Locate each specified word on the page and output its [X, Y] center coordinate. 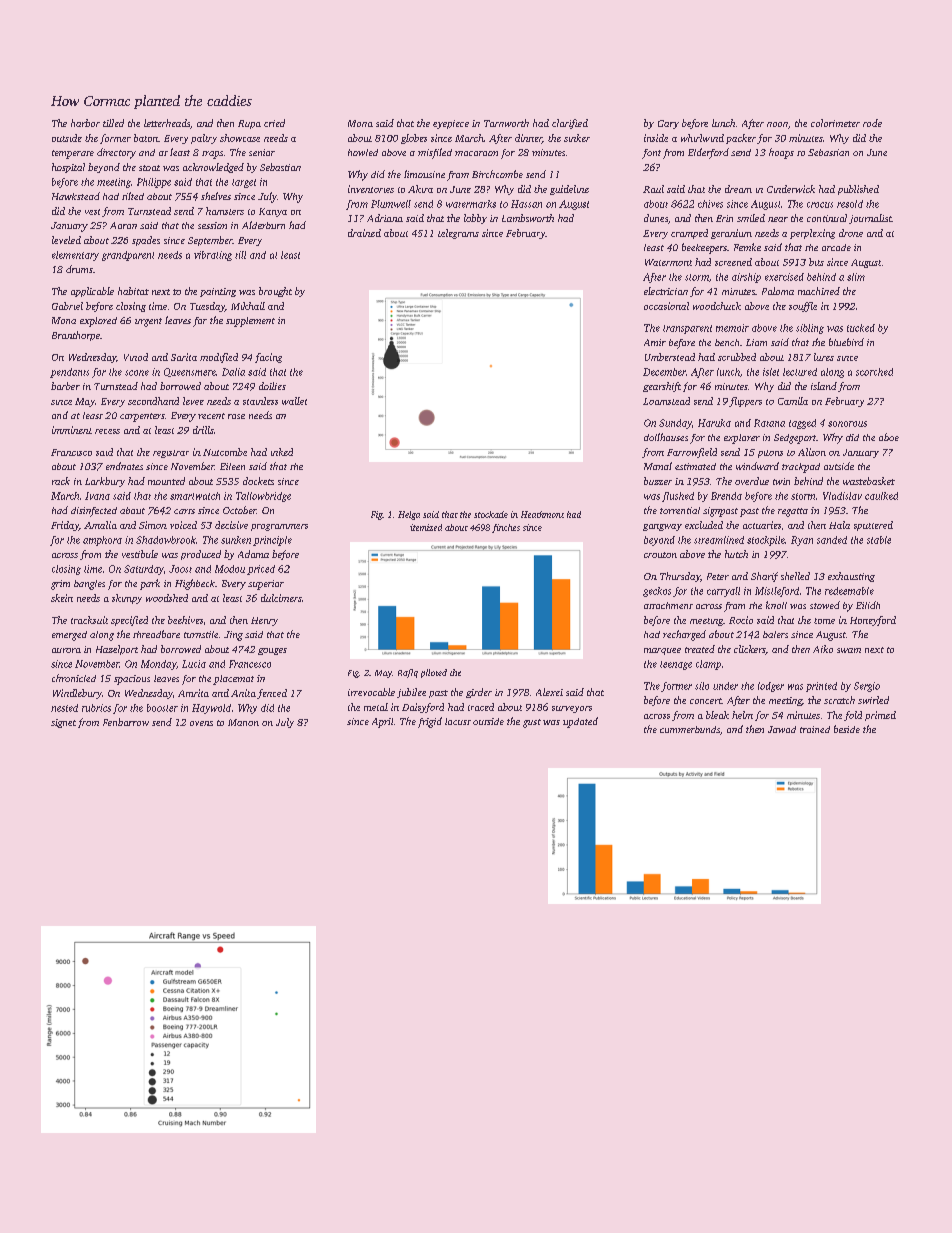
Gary [668, 124]
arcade [836, 247]
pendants [69, 373]
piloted [434, 673]
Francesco [250, 664]
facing [268, 358]
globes [414, 139]
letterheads [167, 123]
